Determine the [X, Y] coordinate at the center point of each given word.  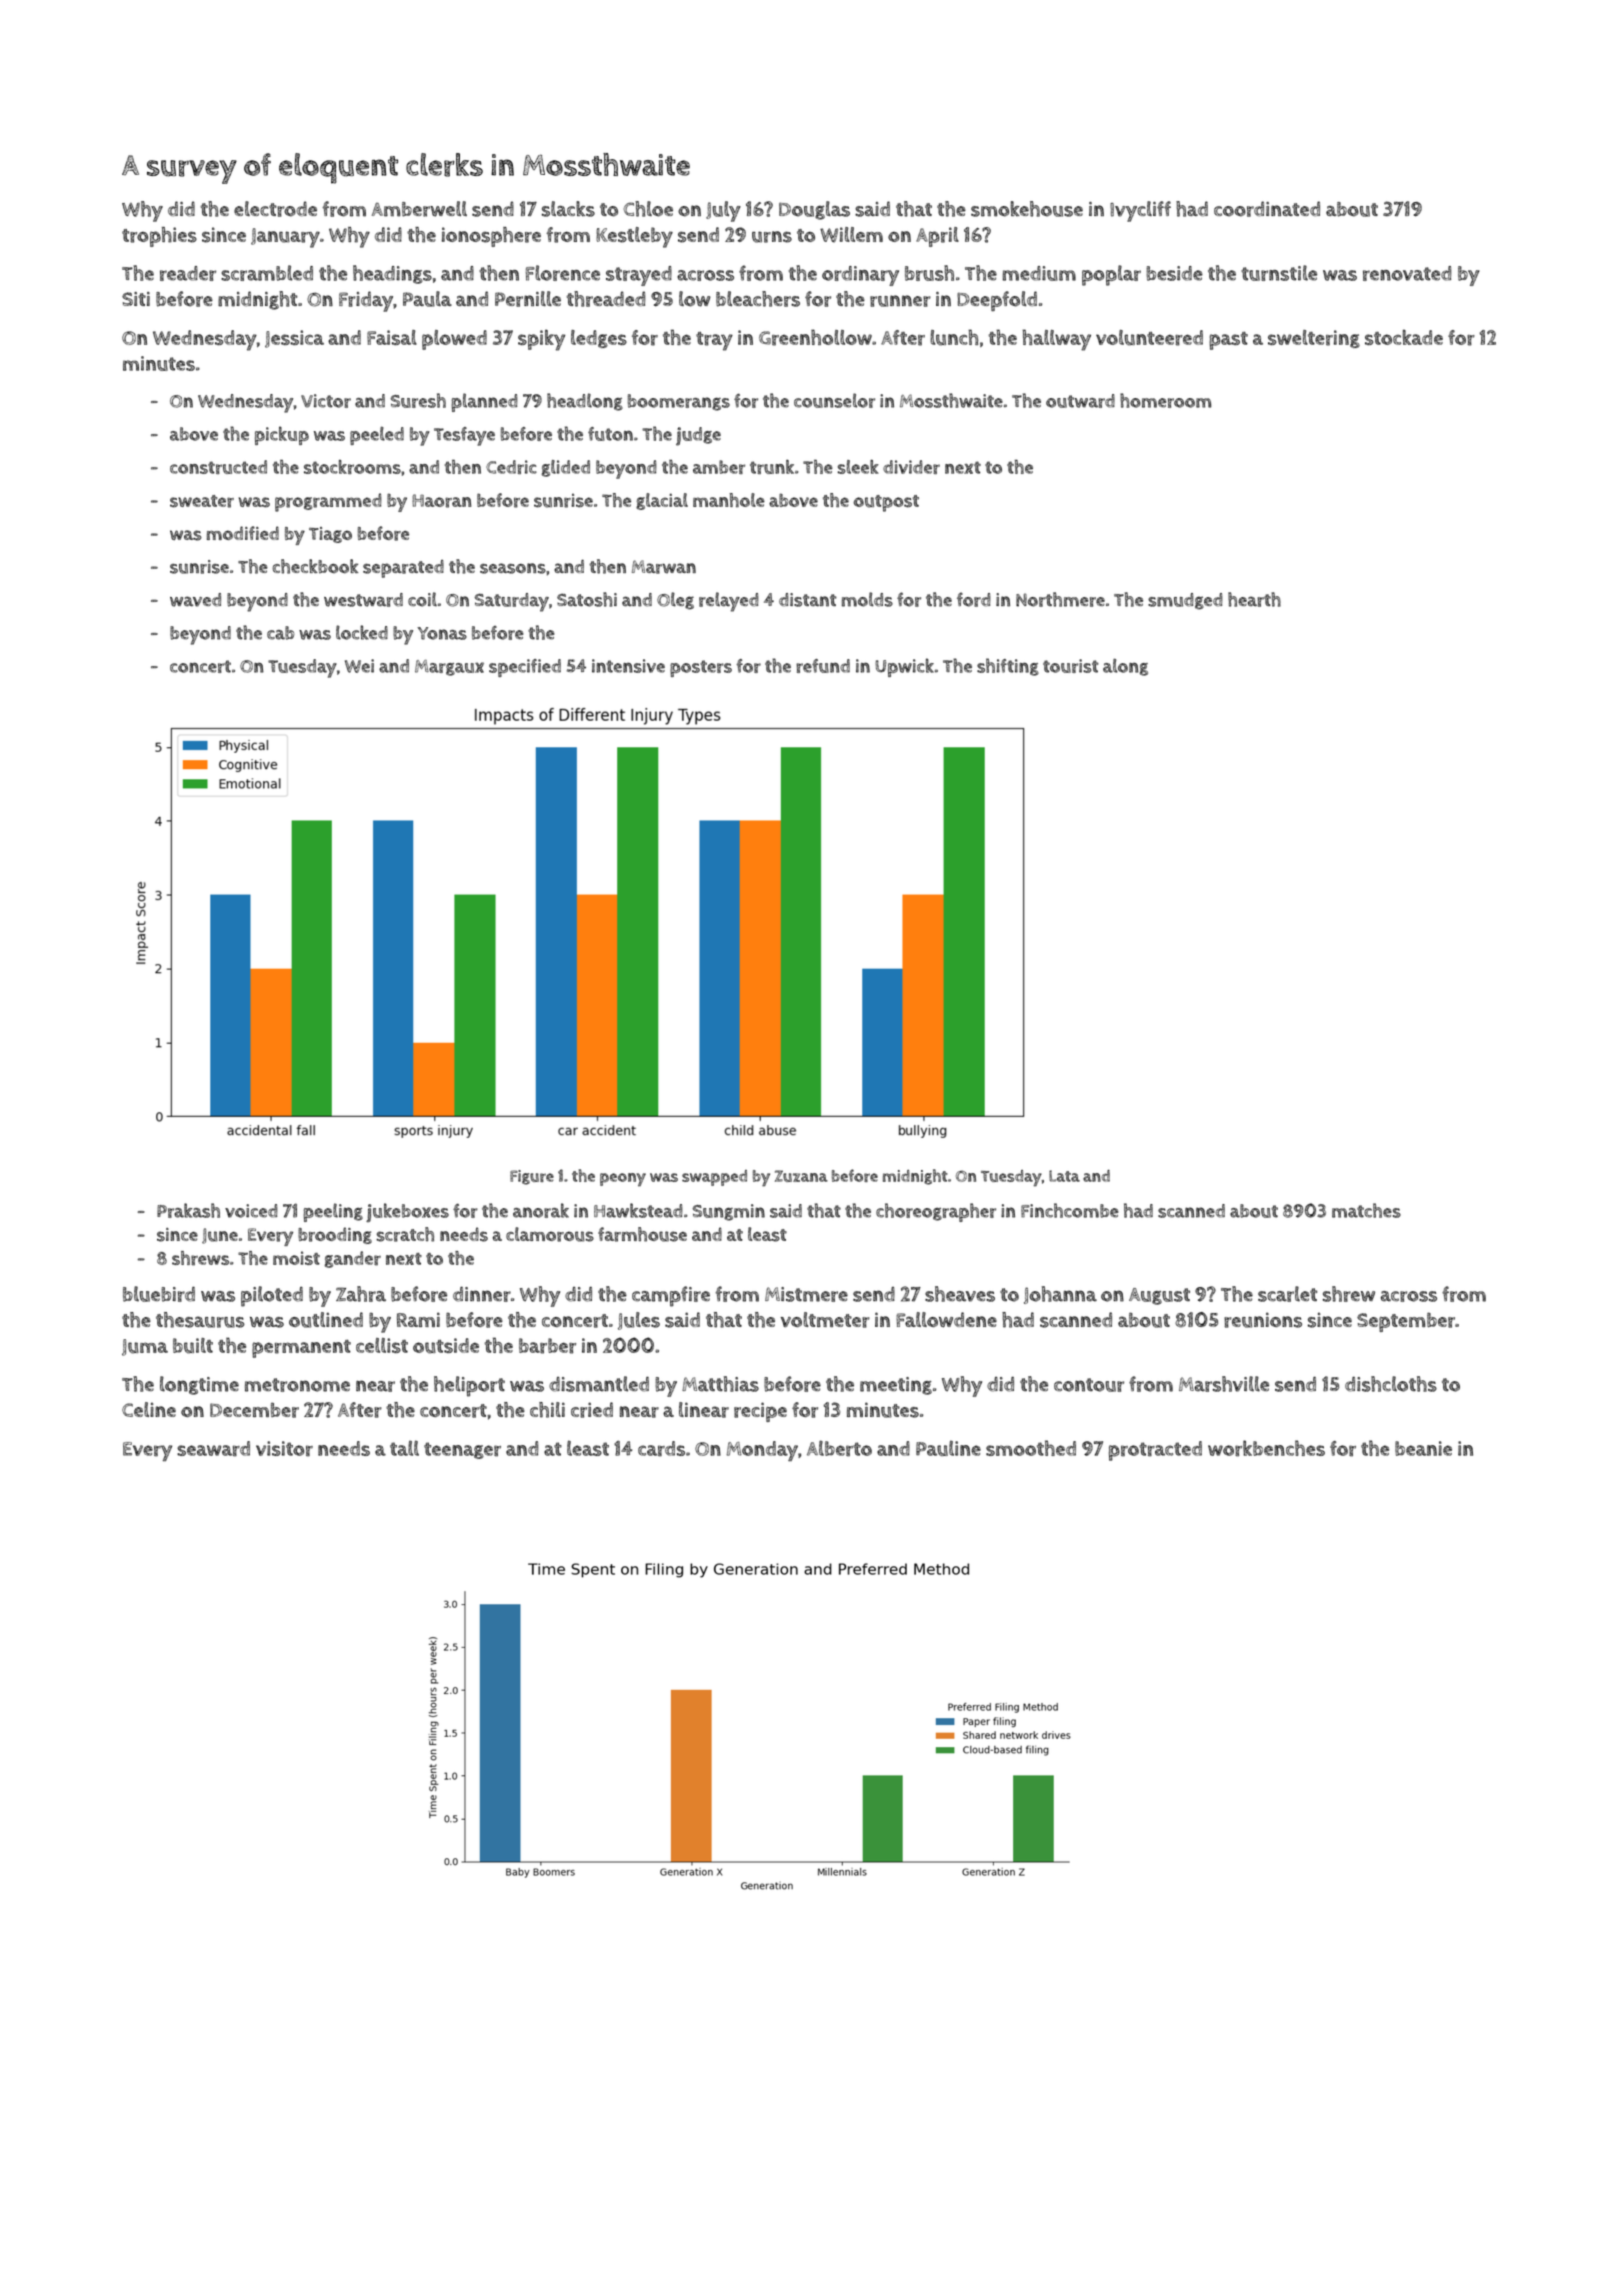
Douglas [814, 210]
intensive [628, 666]
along [1125, 667]
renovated [1407, 273]
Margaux [449, 668]
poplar [1111, 275]
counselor [834, 400]
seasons [513, 568]
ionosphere [491, 237]
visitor [284, 1449]
